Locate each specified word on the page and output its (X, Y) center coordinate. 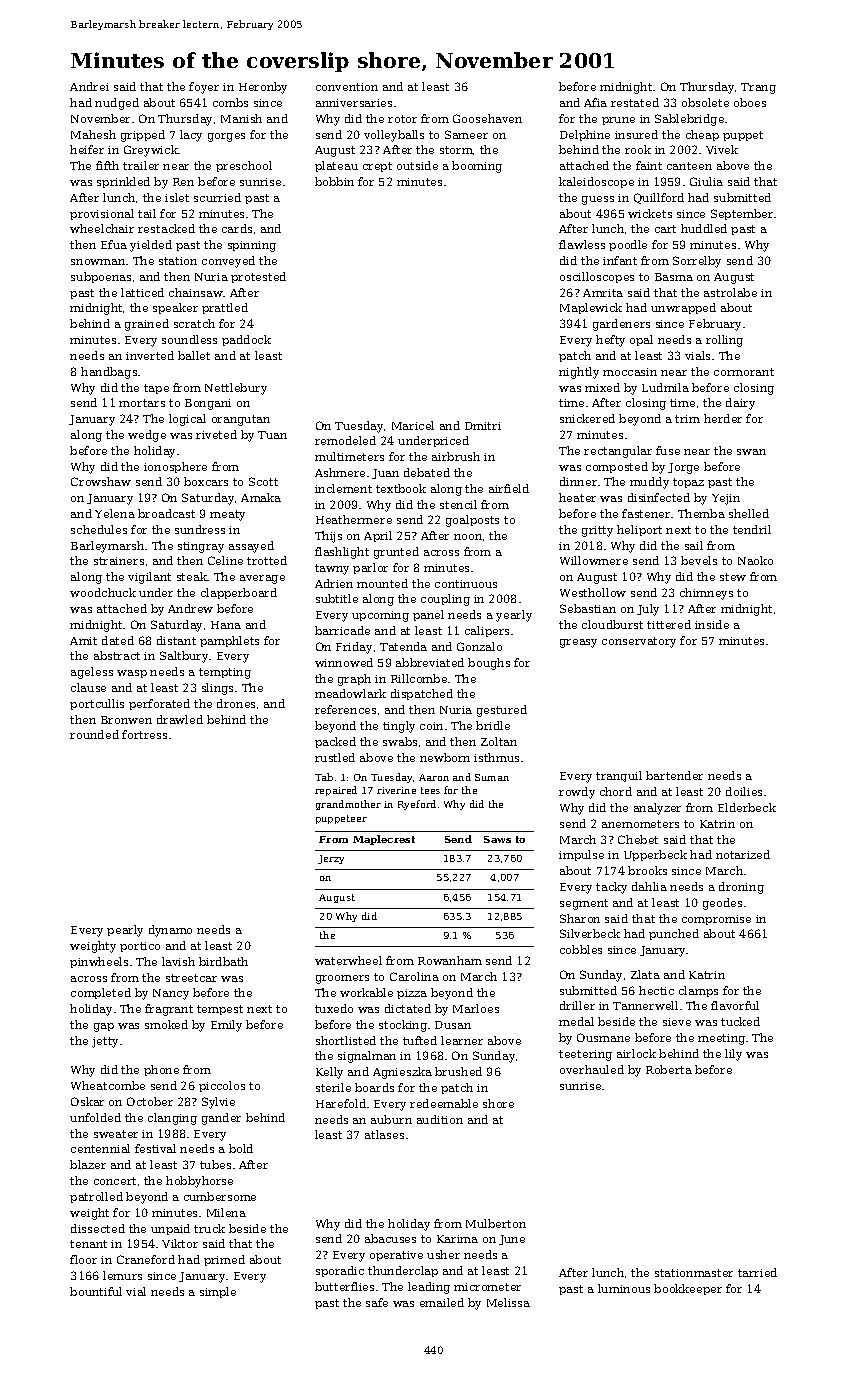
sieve (677, 1022)
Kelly (329, 1073)
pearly (125, 931)
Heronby (263, 88)
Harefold (341, 1103)
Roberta (669, 1069)
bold (241, 1148)
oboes (750, 102)
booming (477, 167)
